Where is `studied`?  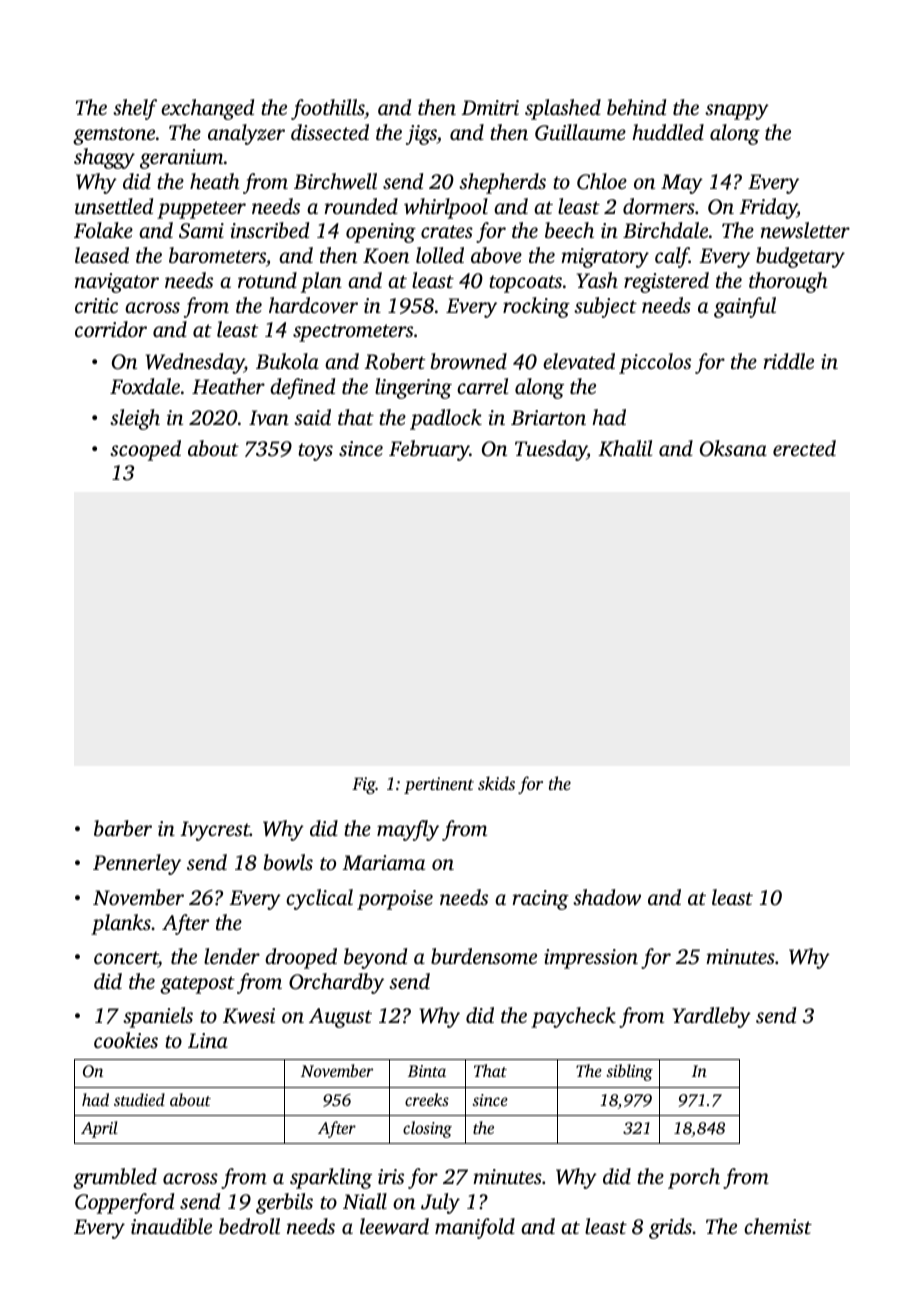
studied is located at coordinates (139, 1099).
